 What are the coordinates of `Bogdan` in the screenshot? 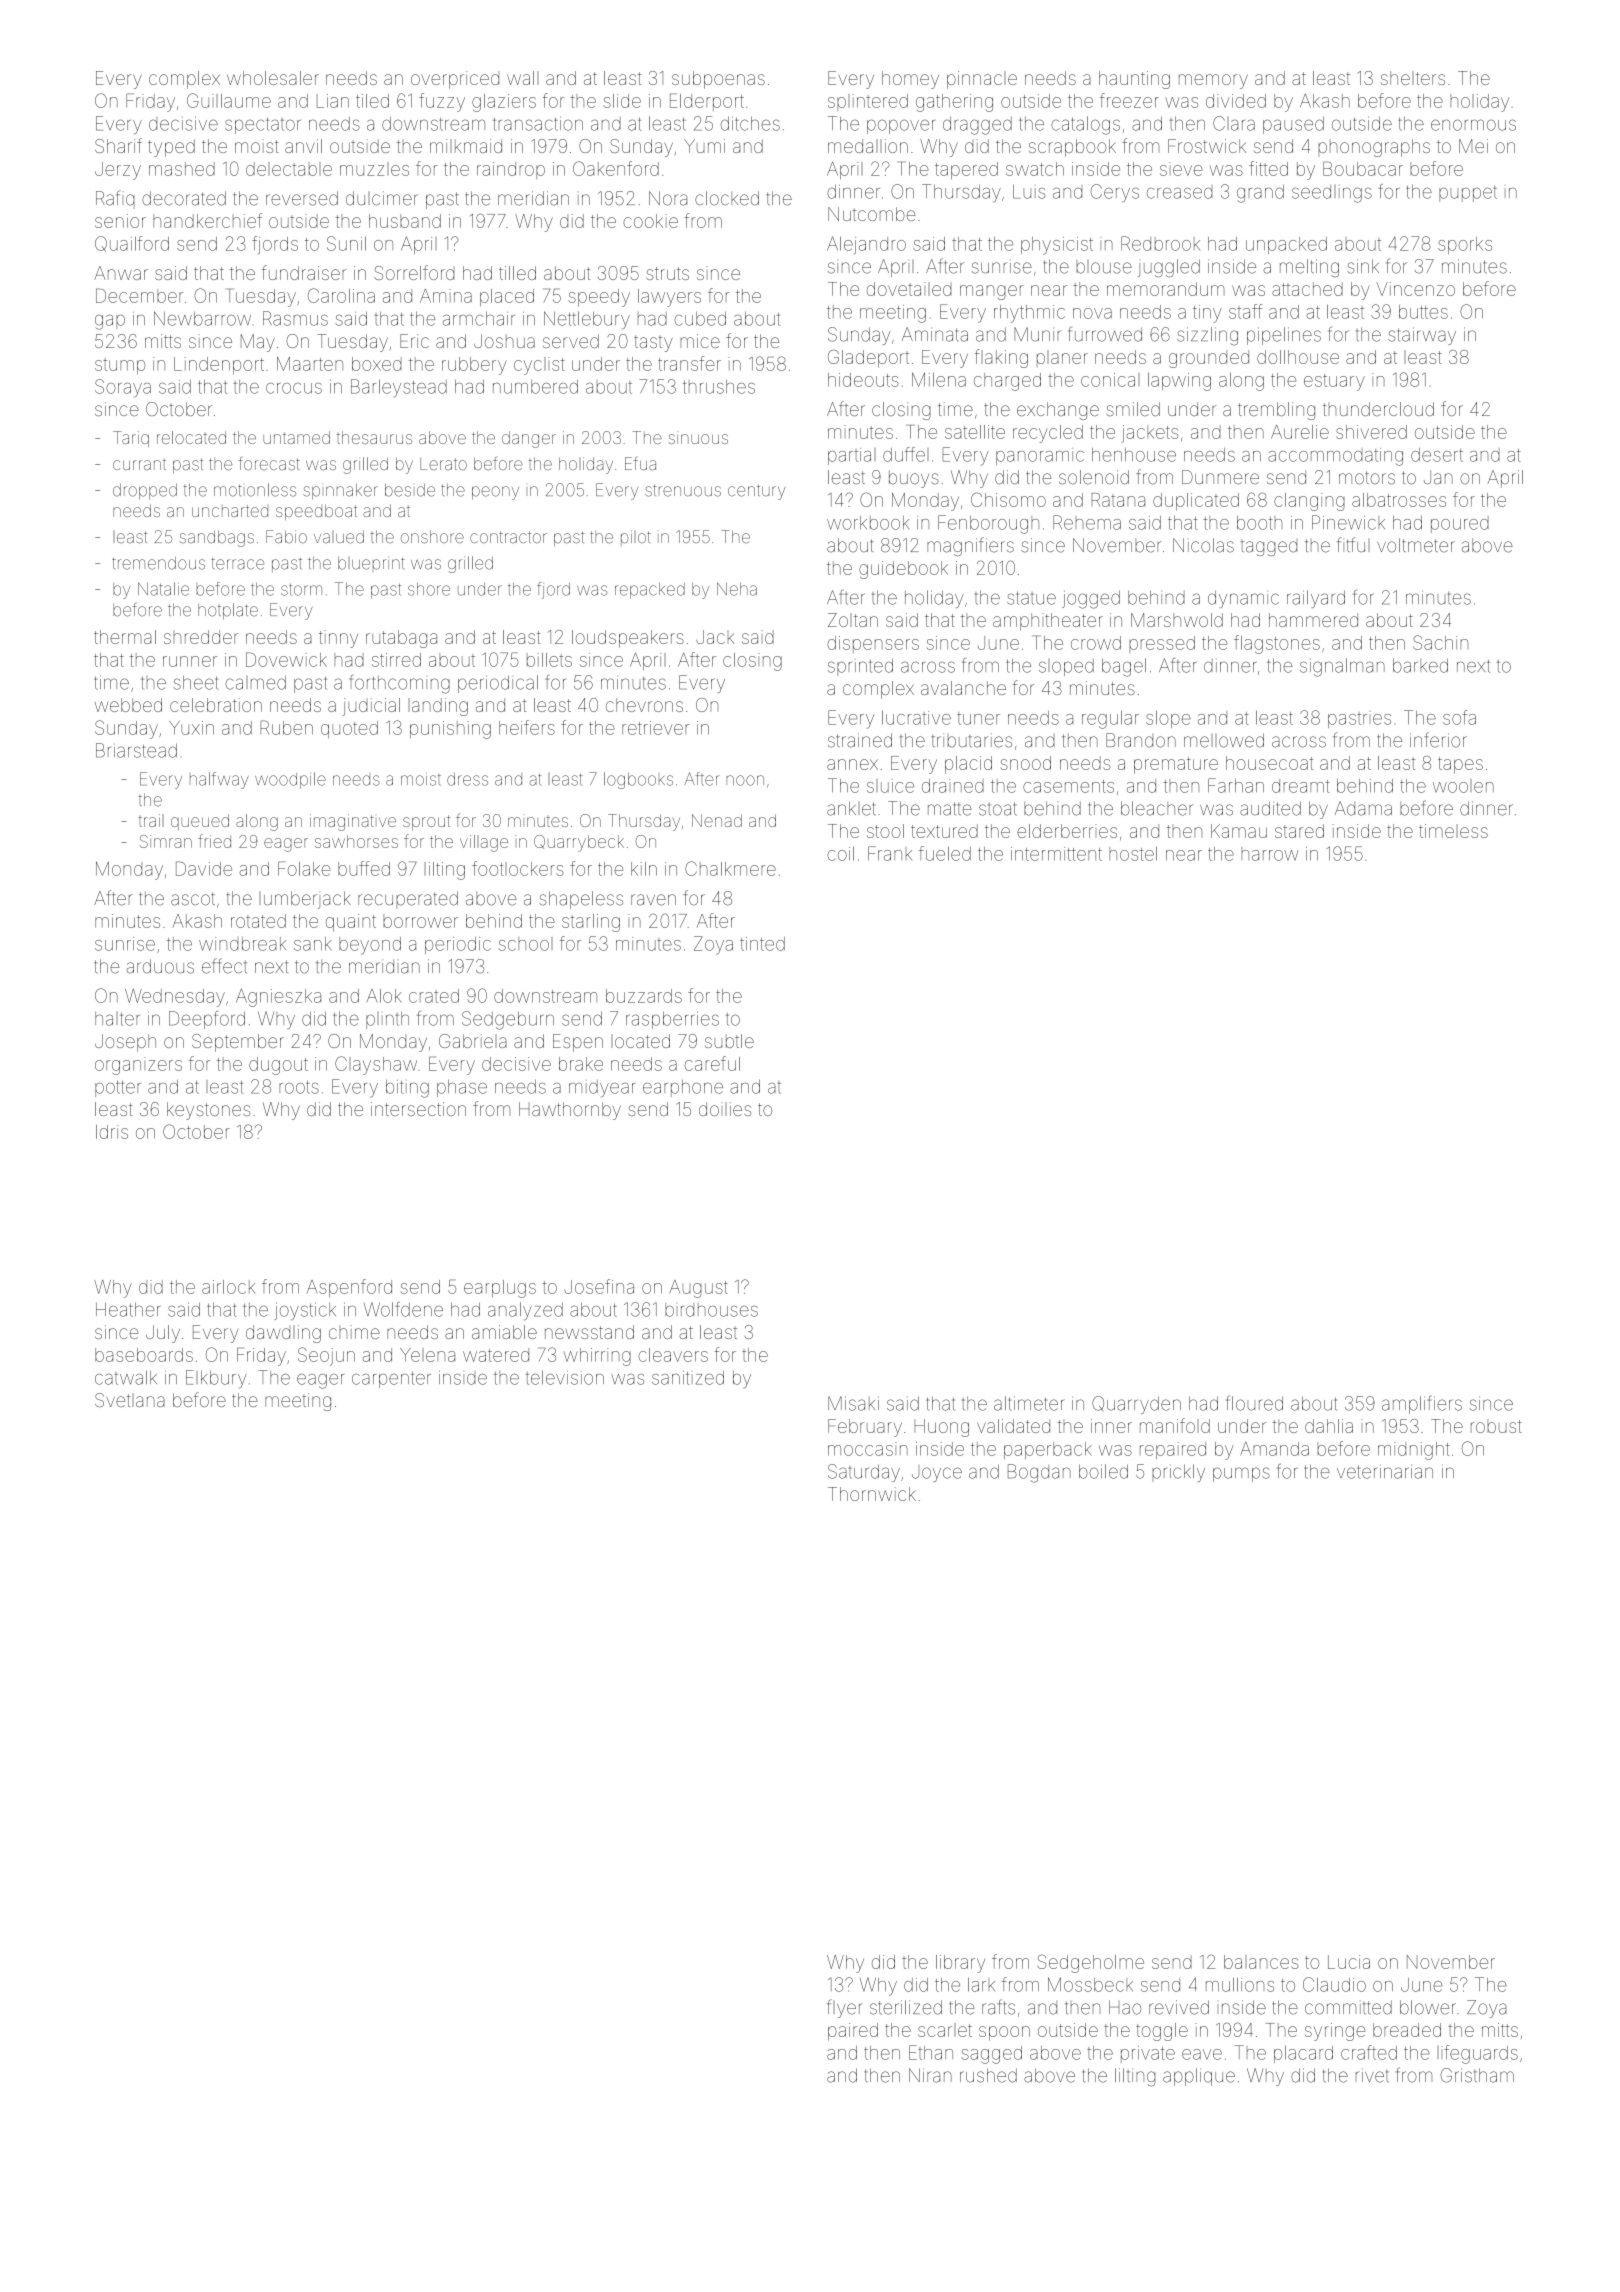 It's located at (1039, 1473).
